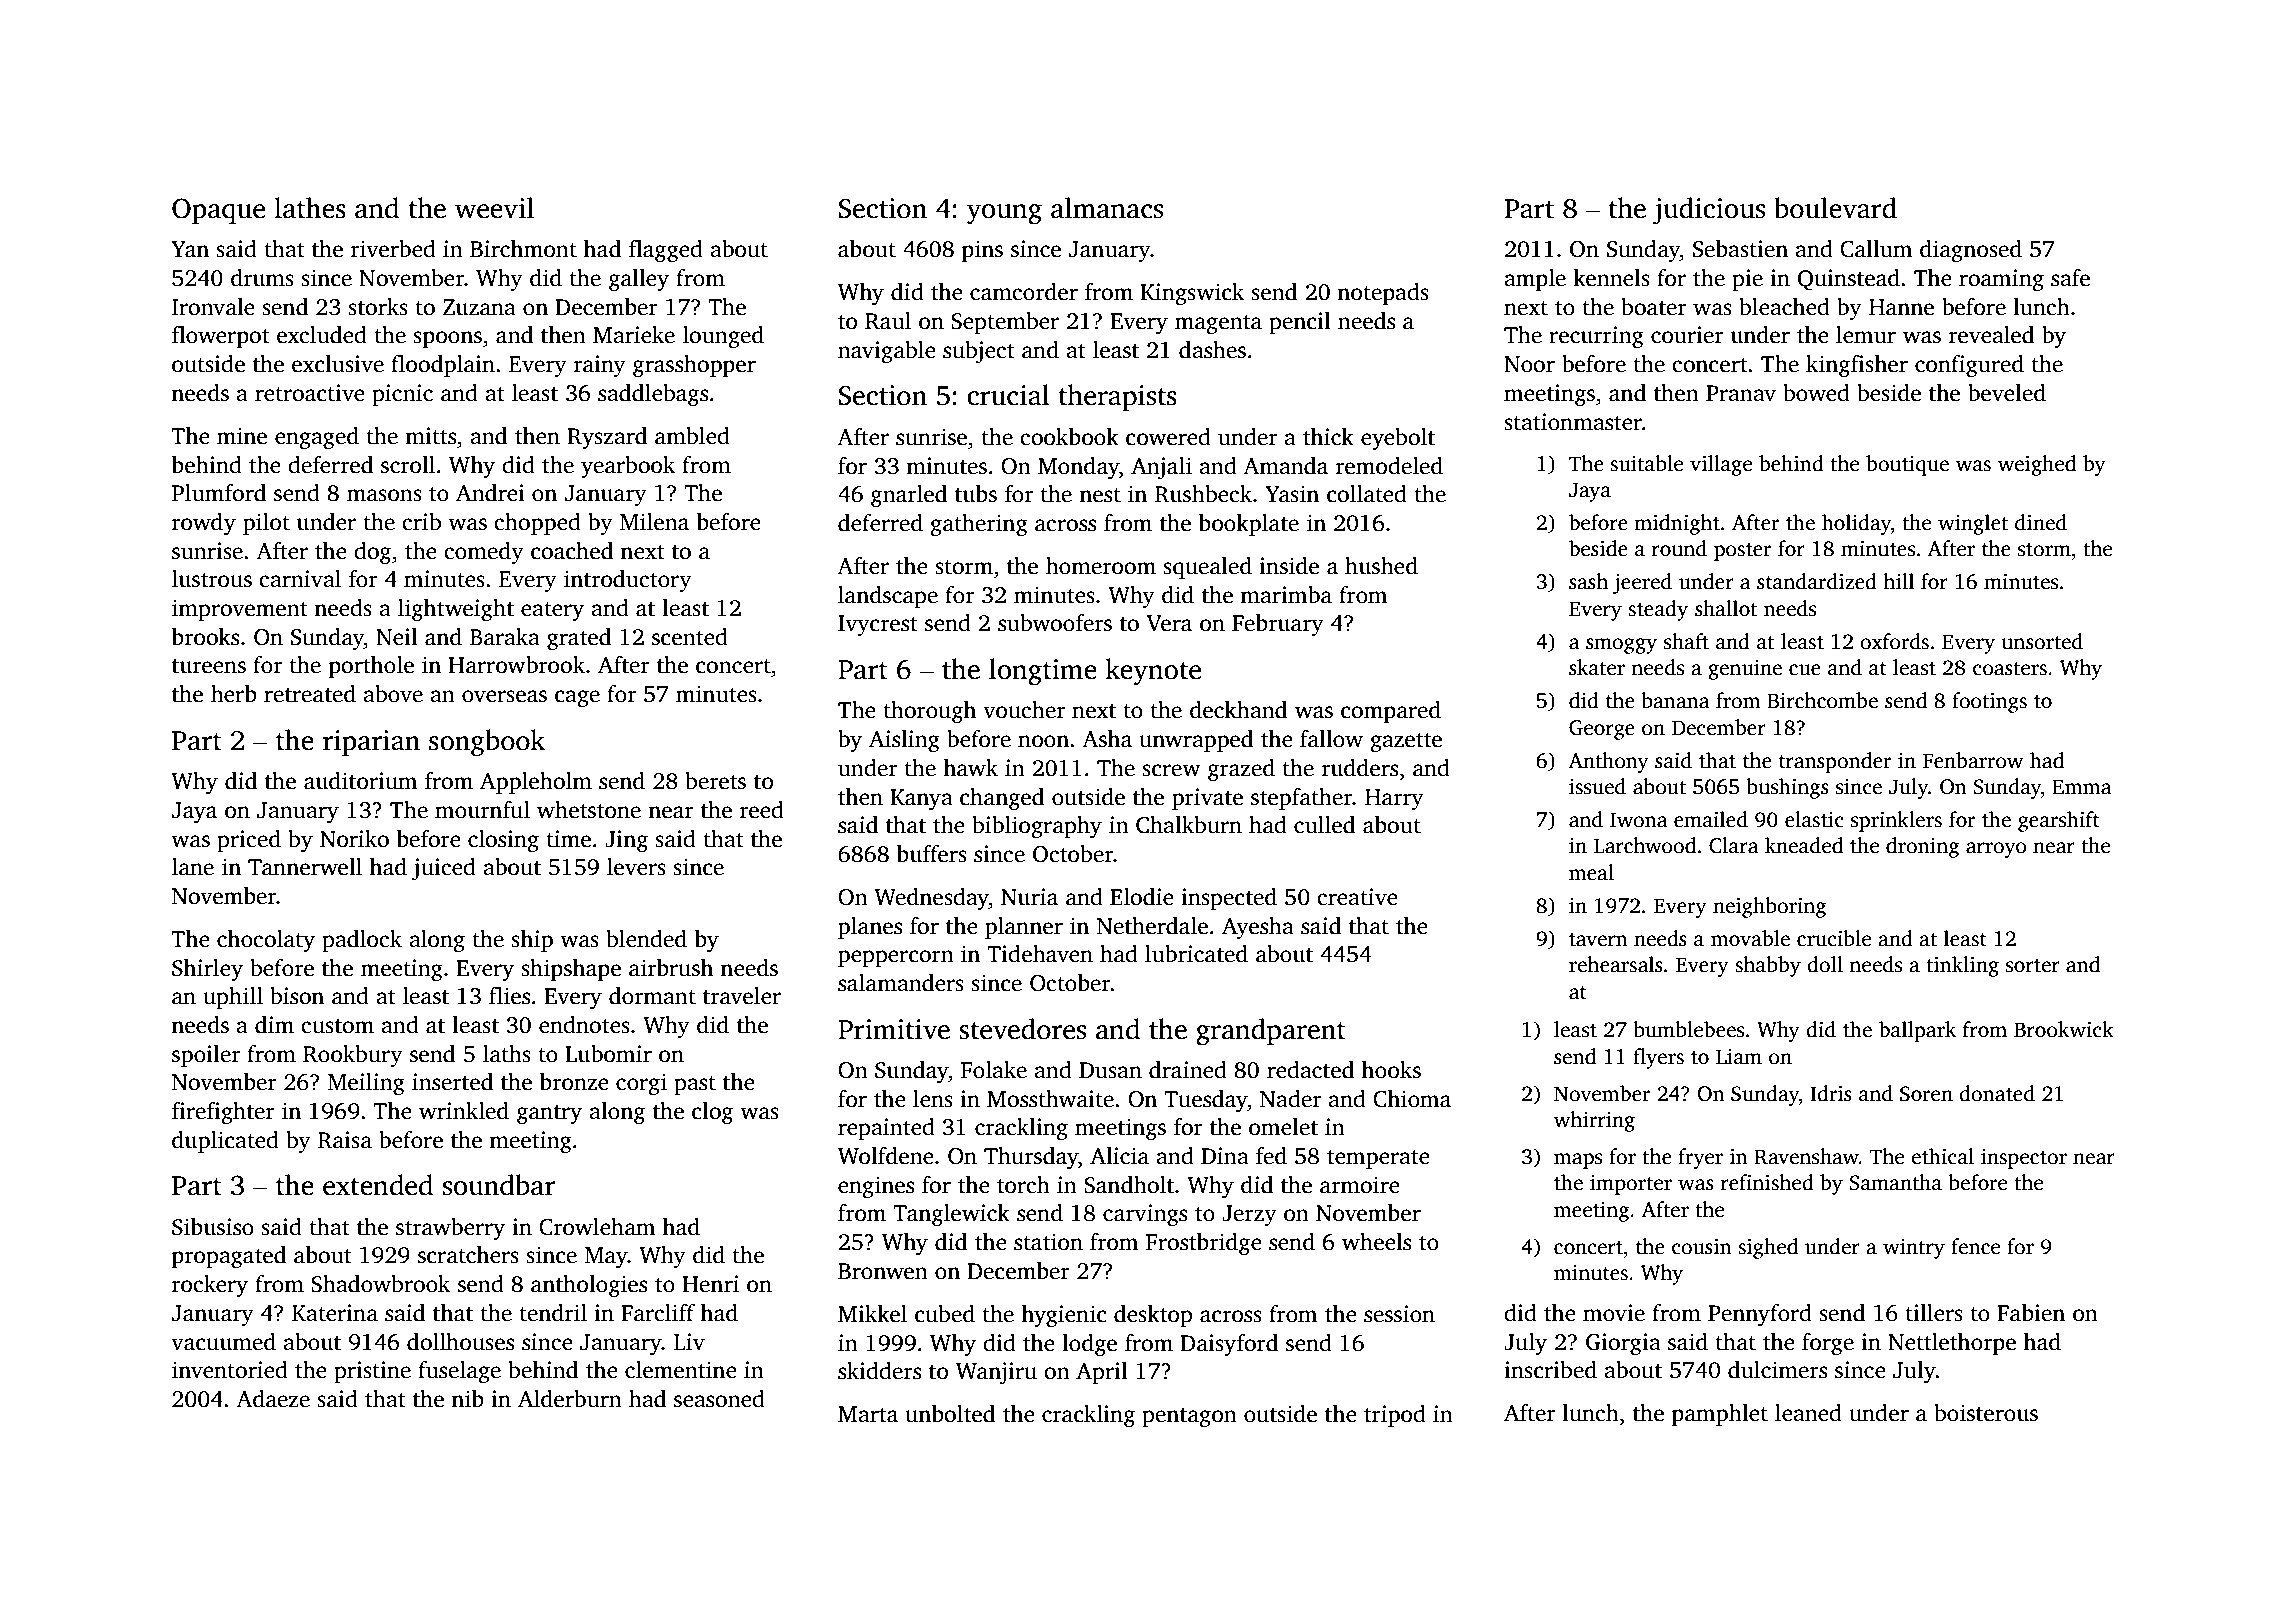  What do you see at coordinates (1328, 437) in the page?
I see `thick` at bounding box center [1328, 437].
